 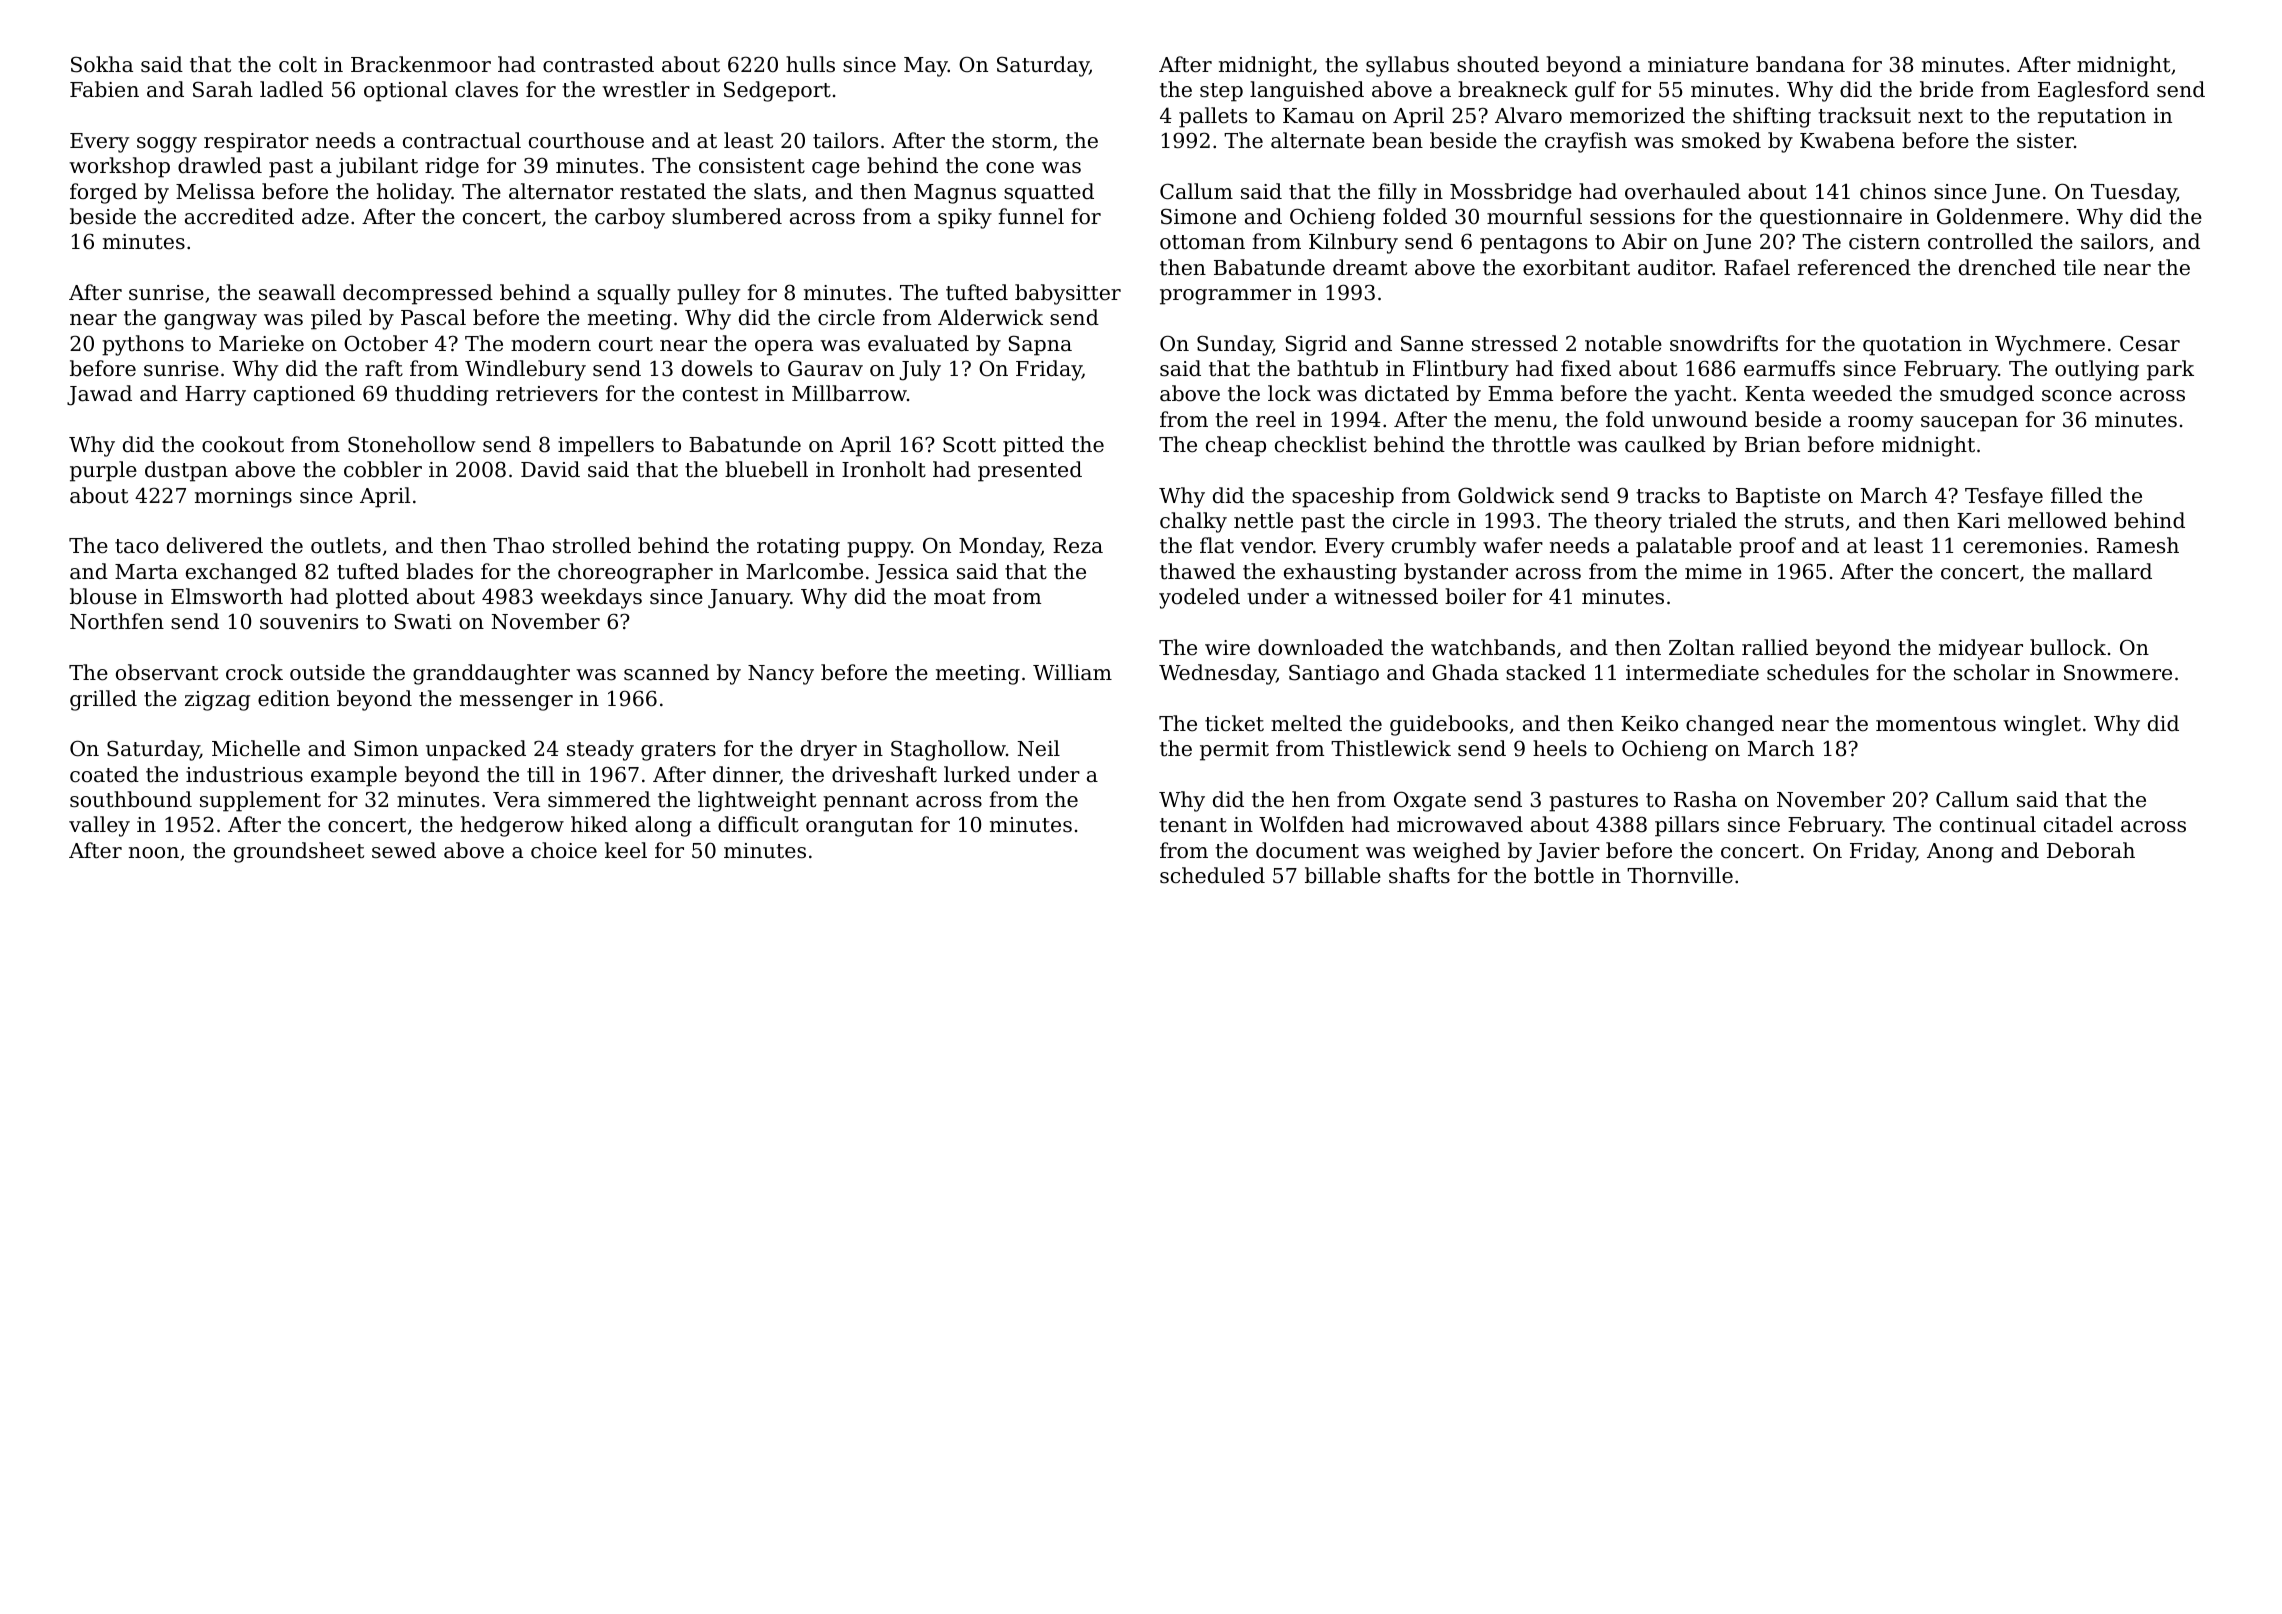 I want to click on pitted, so click(x=1033, y=446).
